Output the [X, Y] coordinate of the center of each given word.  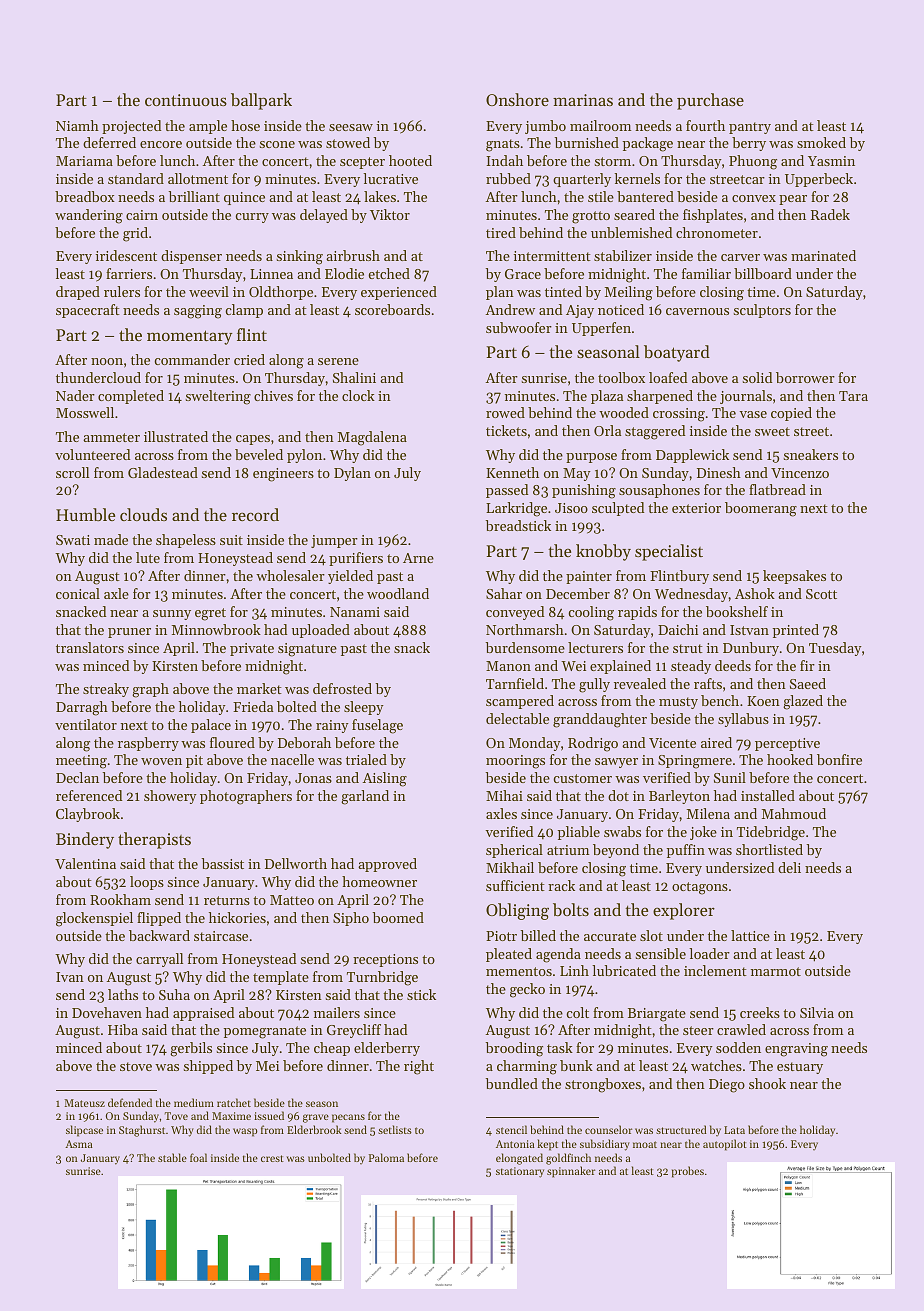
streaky [106, 690]
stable [172, 1157]
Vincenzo [800, 473]
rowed [505, 412]
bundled [512, 1083]
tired [501, 232]
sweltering [218, 397]
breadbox [85, 196]
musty [678, 703]
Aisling [385, 779]
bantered [645, 196]
